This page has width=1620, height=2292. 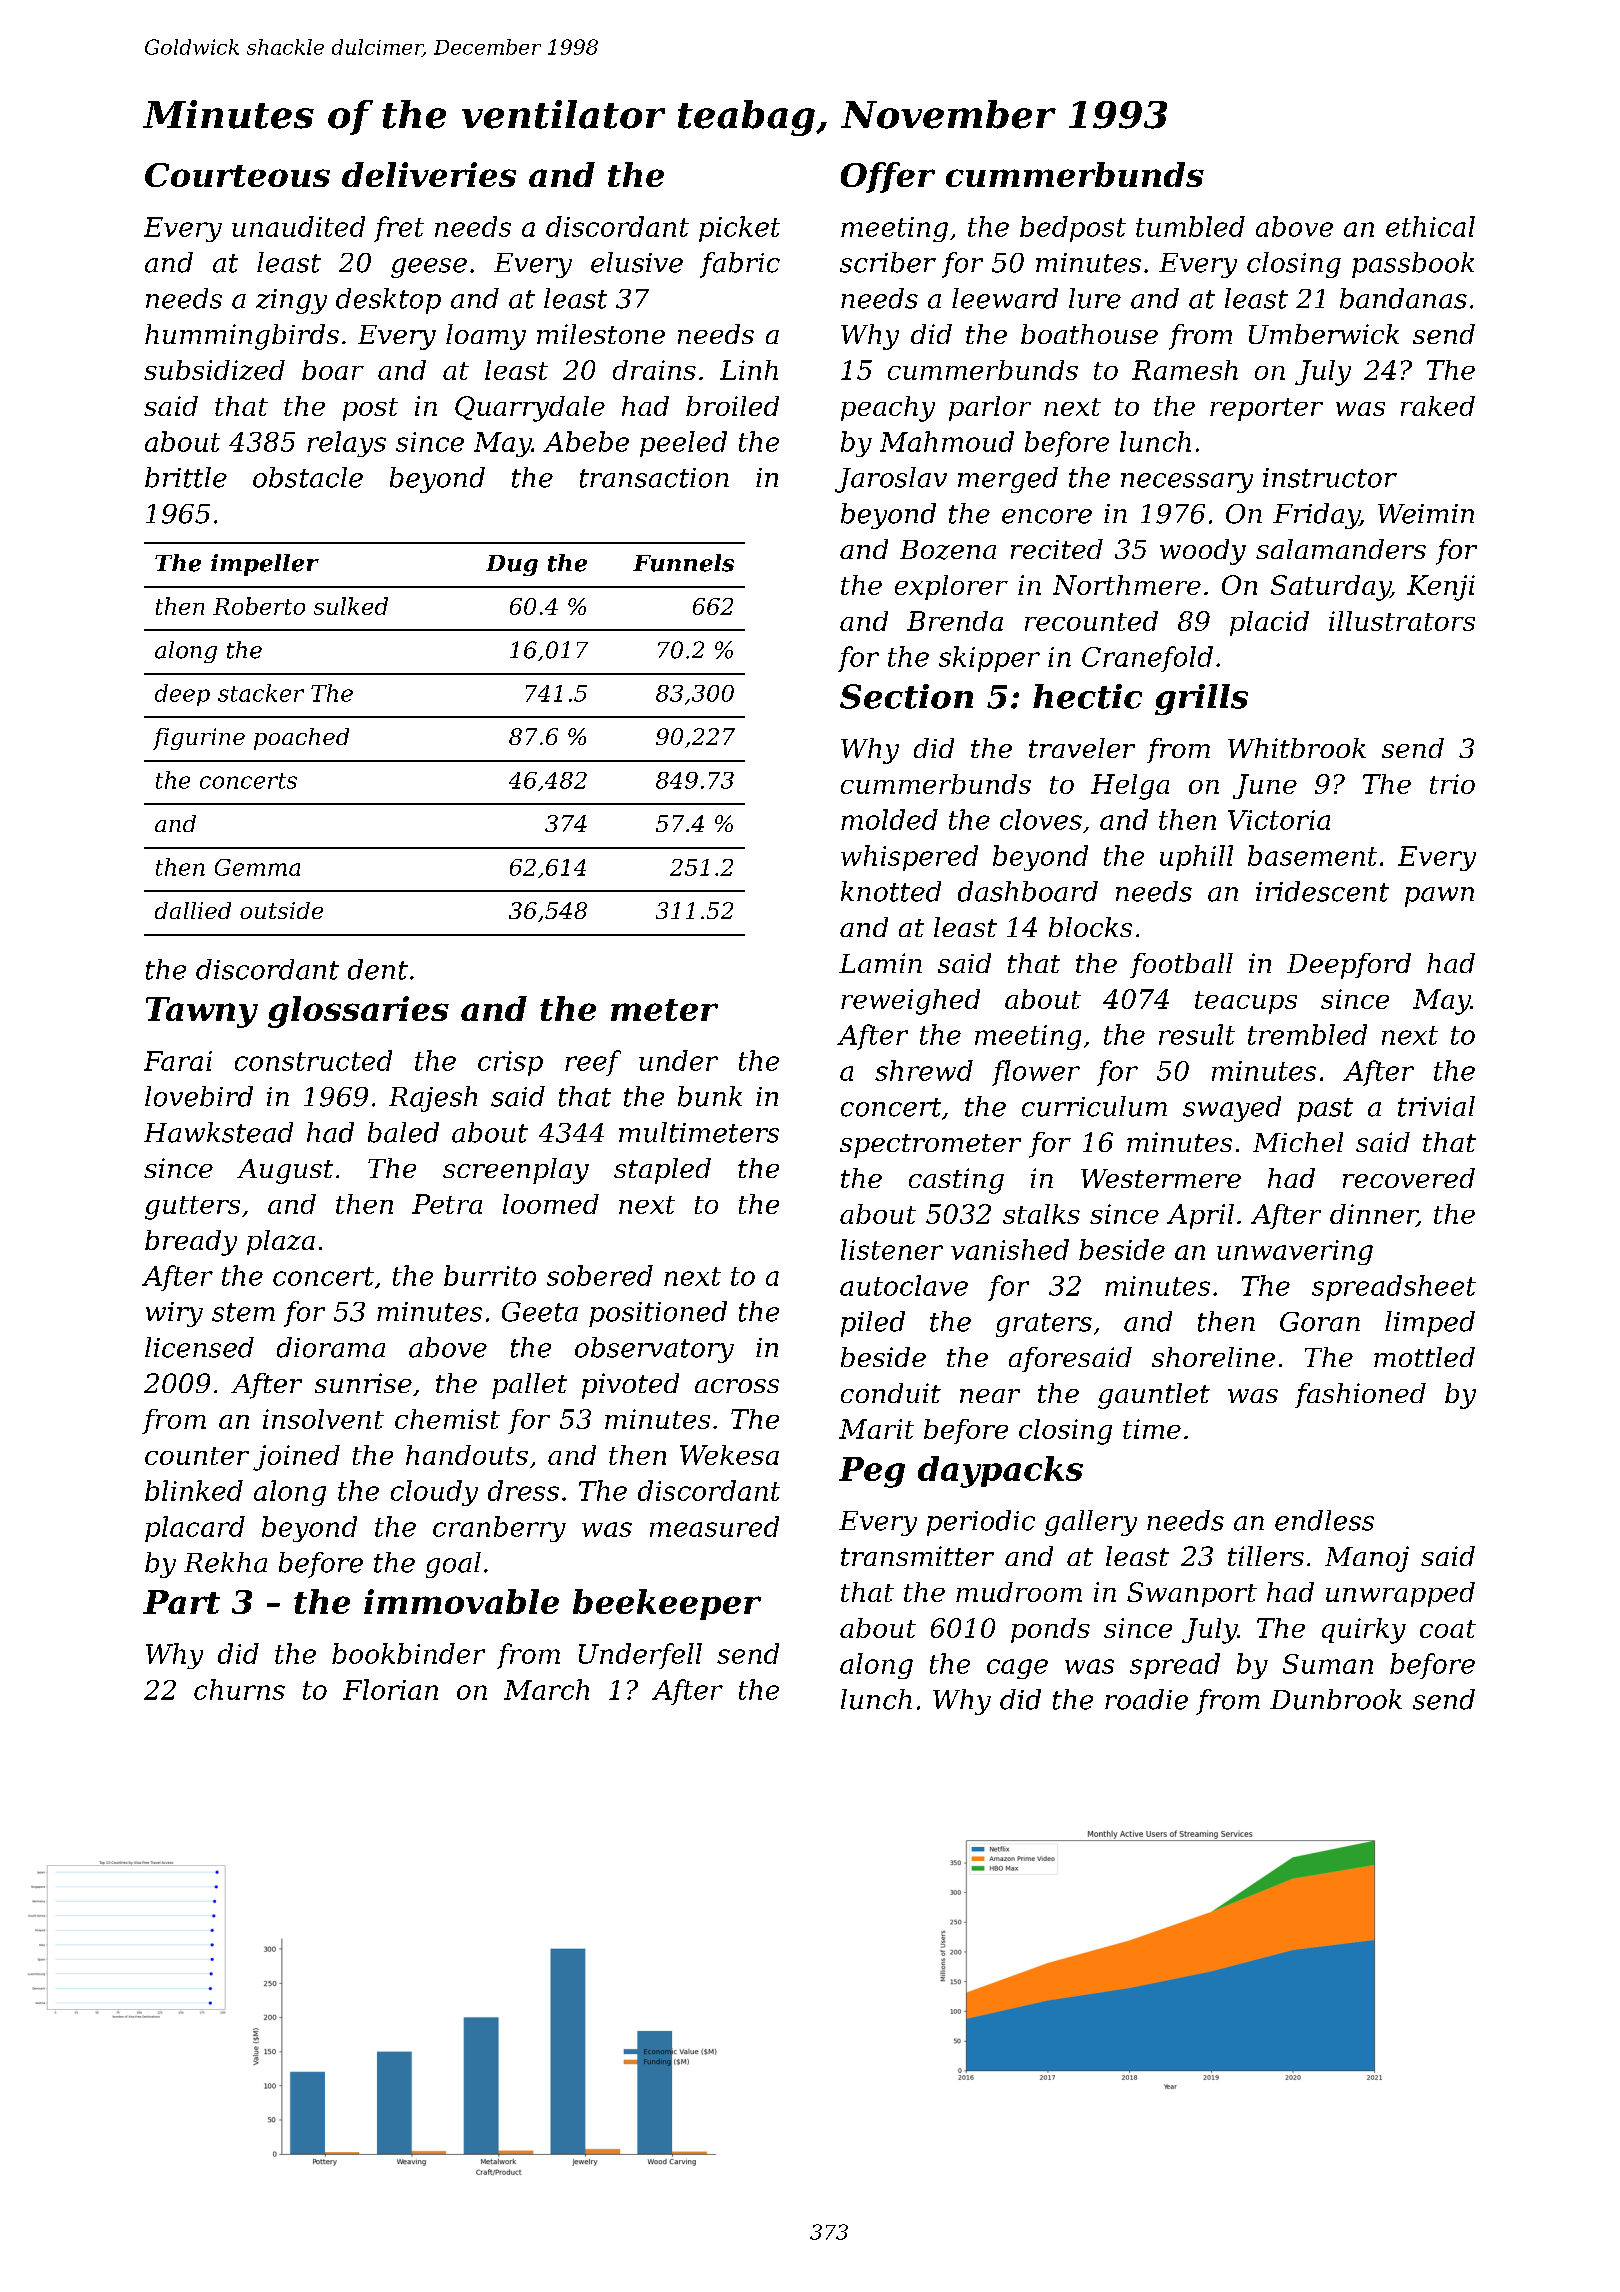 I want to click on bandanas, so click(x=1403, y=298).
